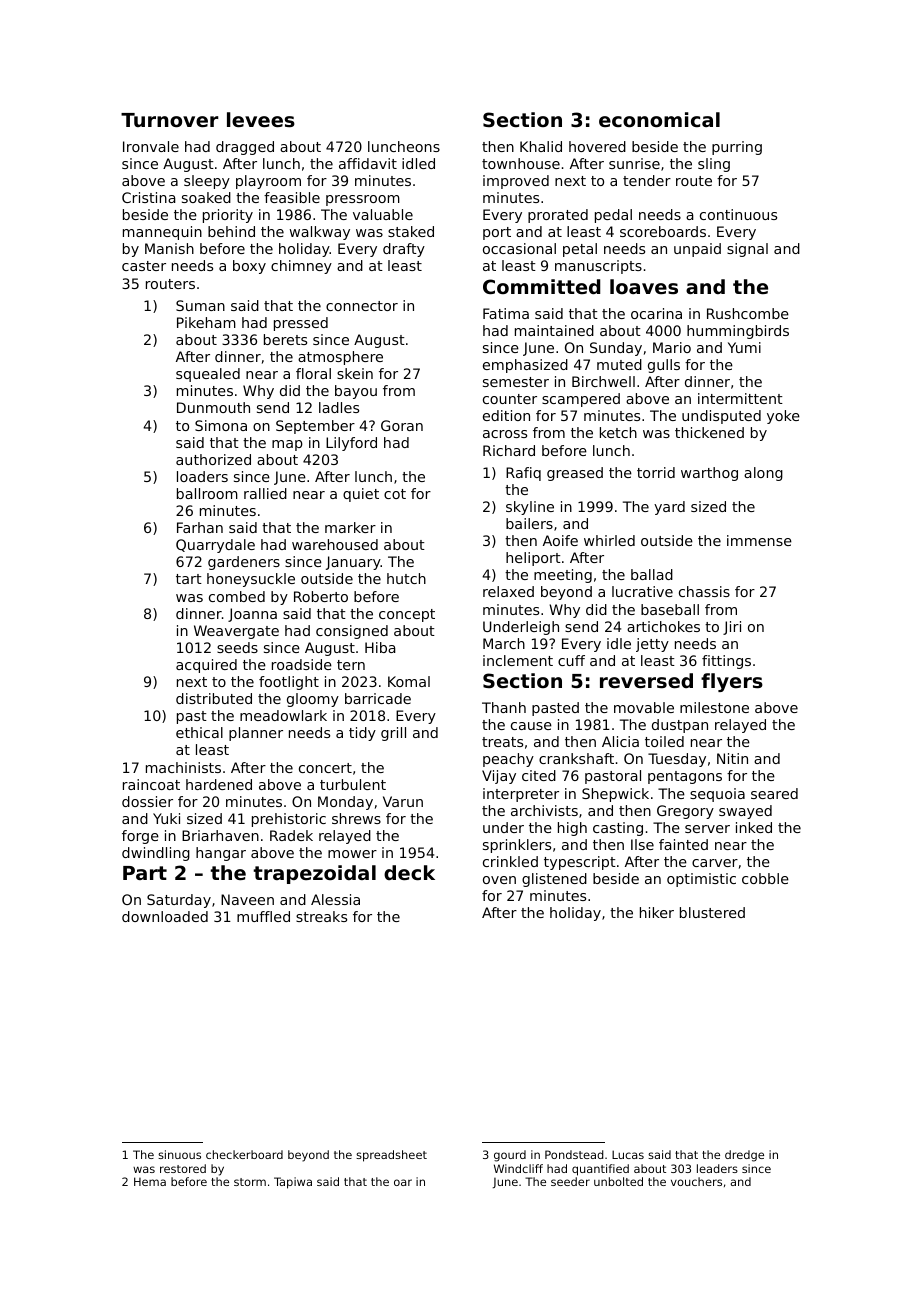  Describe the element at coordinates (644, 286) in the screenshot. I see `loaves` at that location.
